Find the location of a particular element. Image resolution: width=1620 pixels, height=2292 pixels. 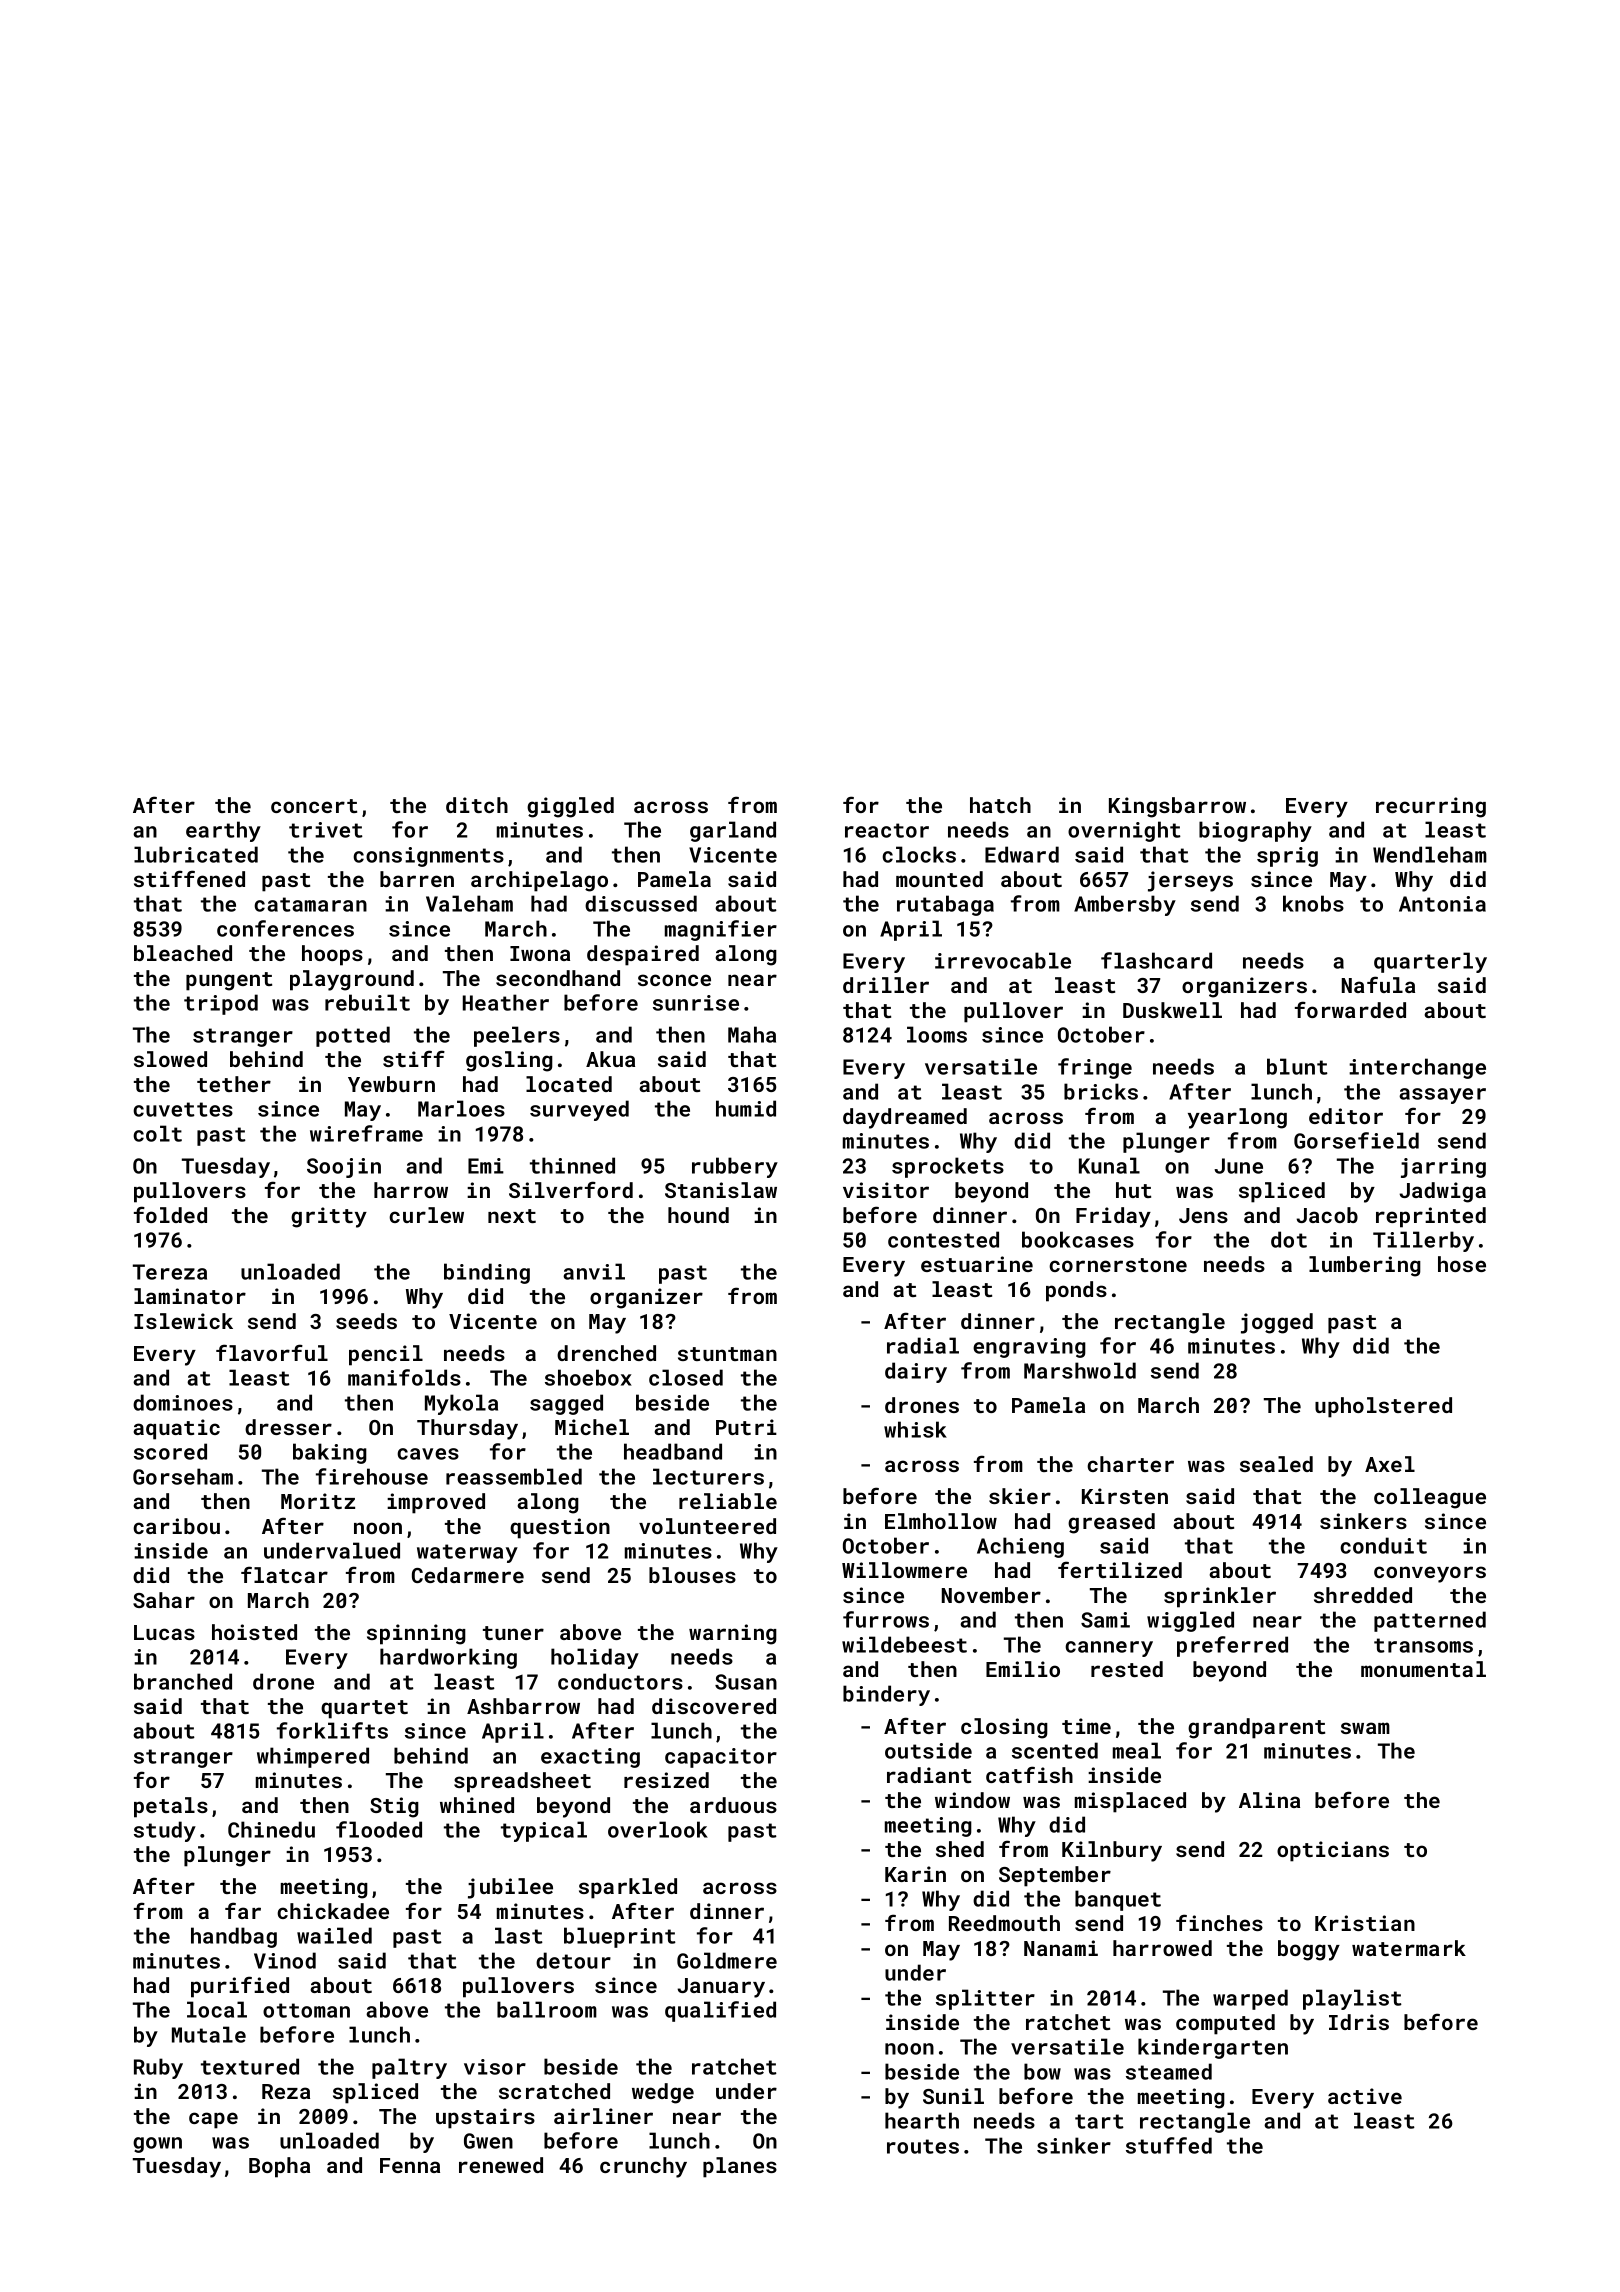

lubricated is located at coordinates (196, 854).
